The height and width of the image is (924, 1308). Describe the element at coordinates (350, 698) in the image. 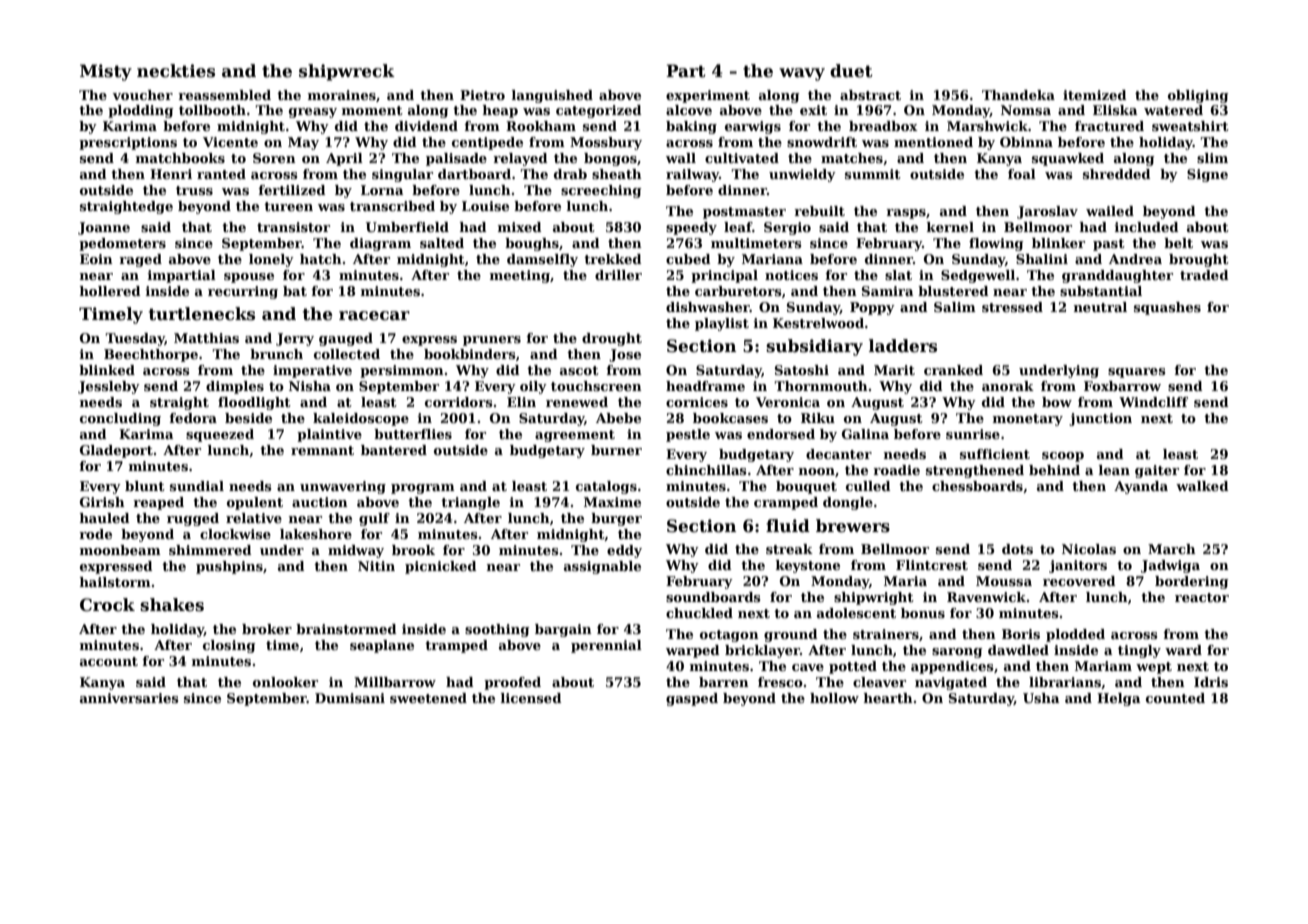

I see `Dumisani` at that location.
